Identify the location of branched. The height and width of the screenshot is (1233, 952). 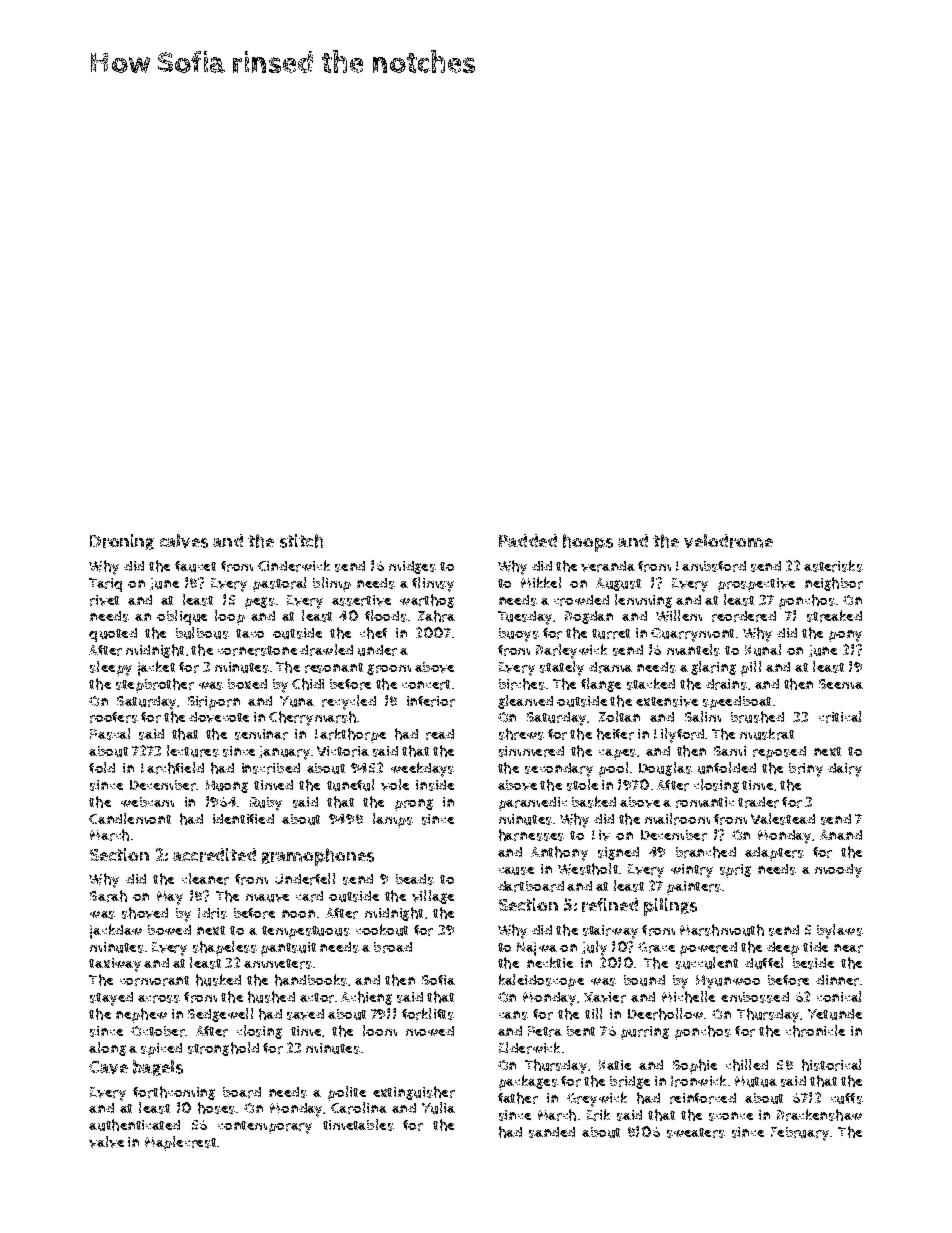
(706, 852).
